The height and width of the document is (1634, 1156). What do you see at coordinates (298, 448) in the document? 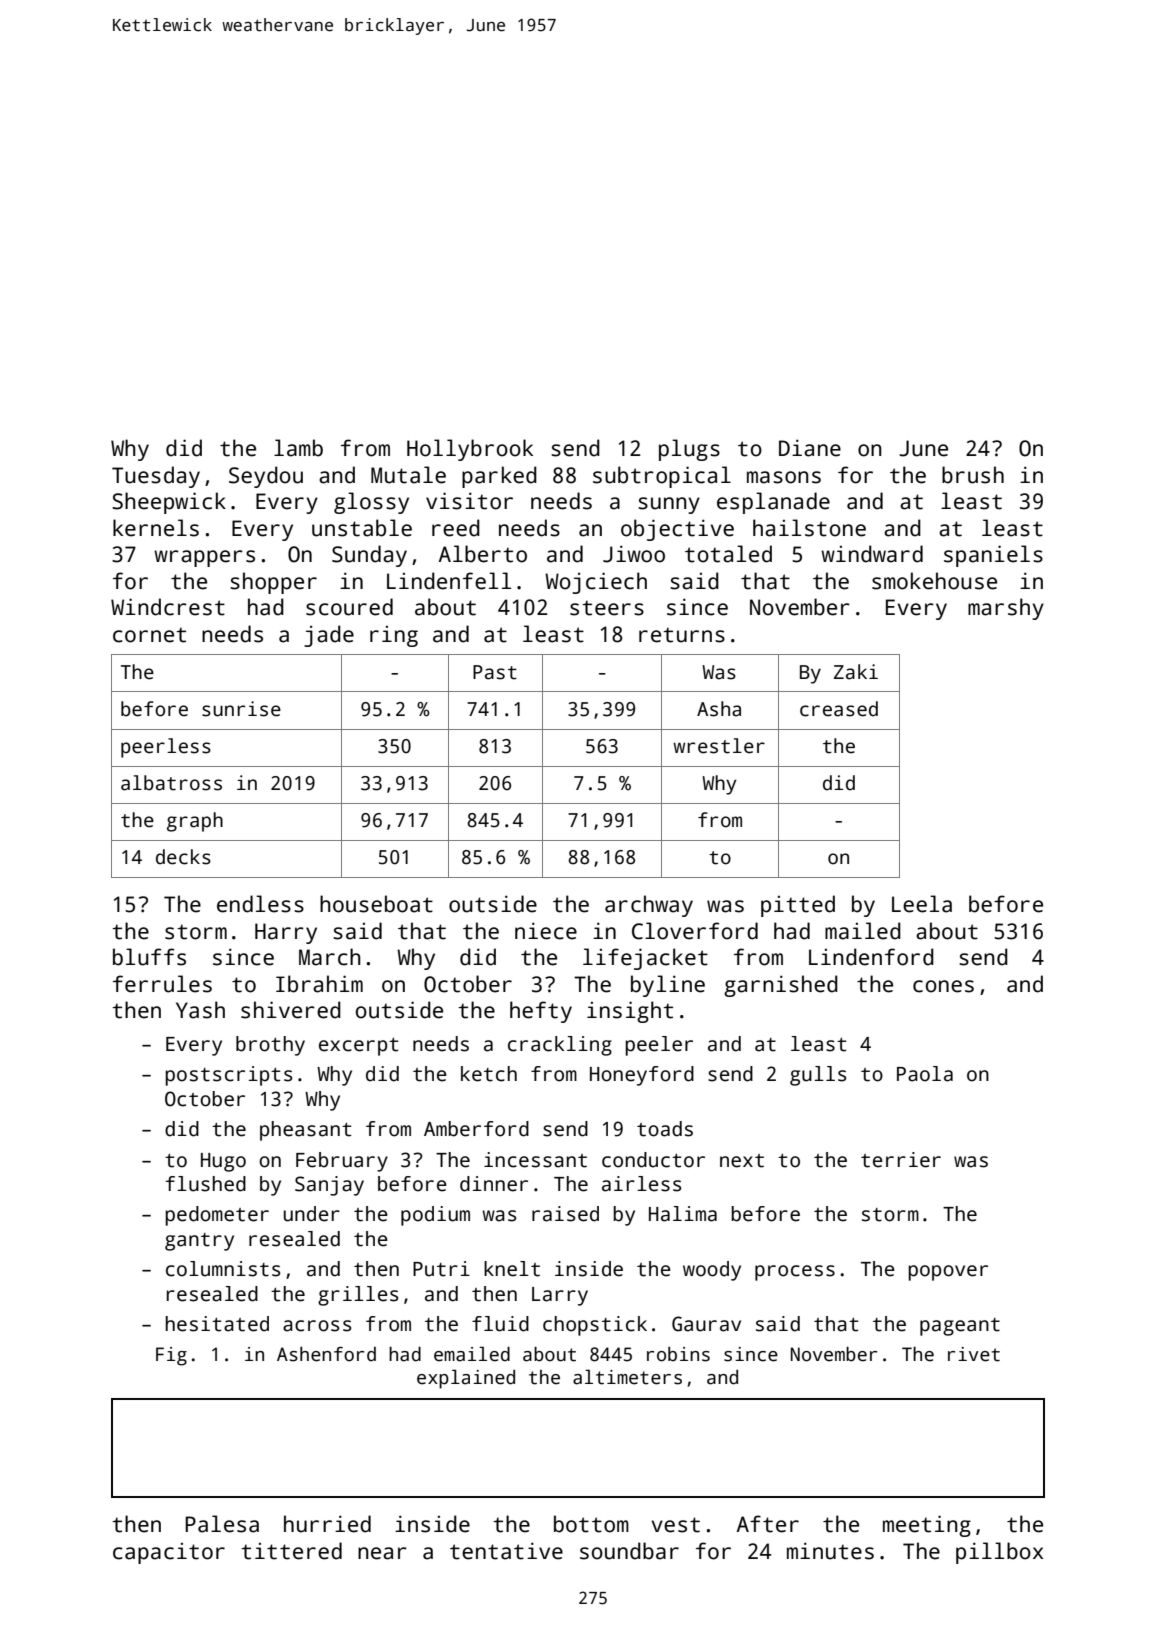
I see `lamb` at bounding box center [298, 448].
